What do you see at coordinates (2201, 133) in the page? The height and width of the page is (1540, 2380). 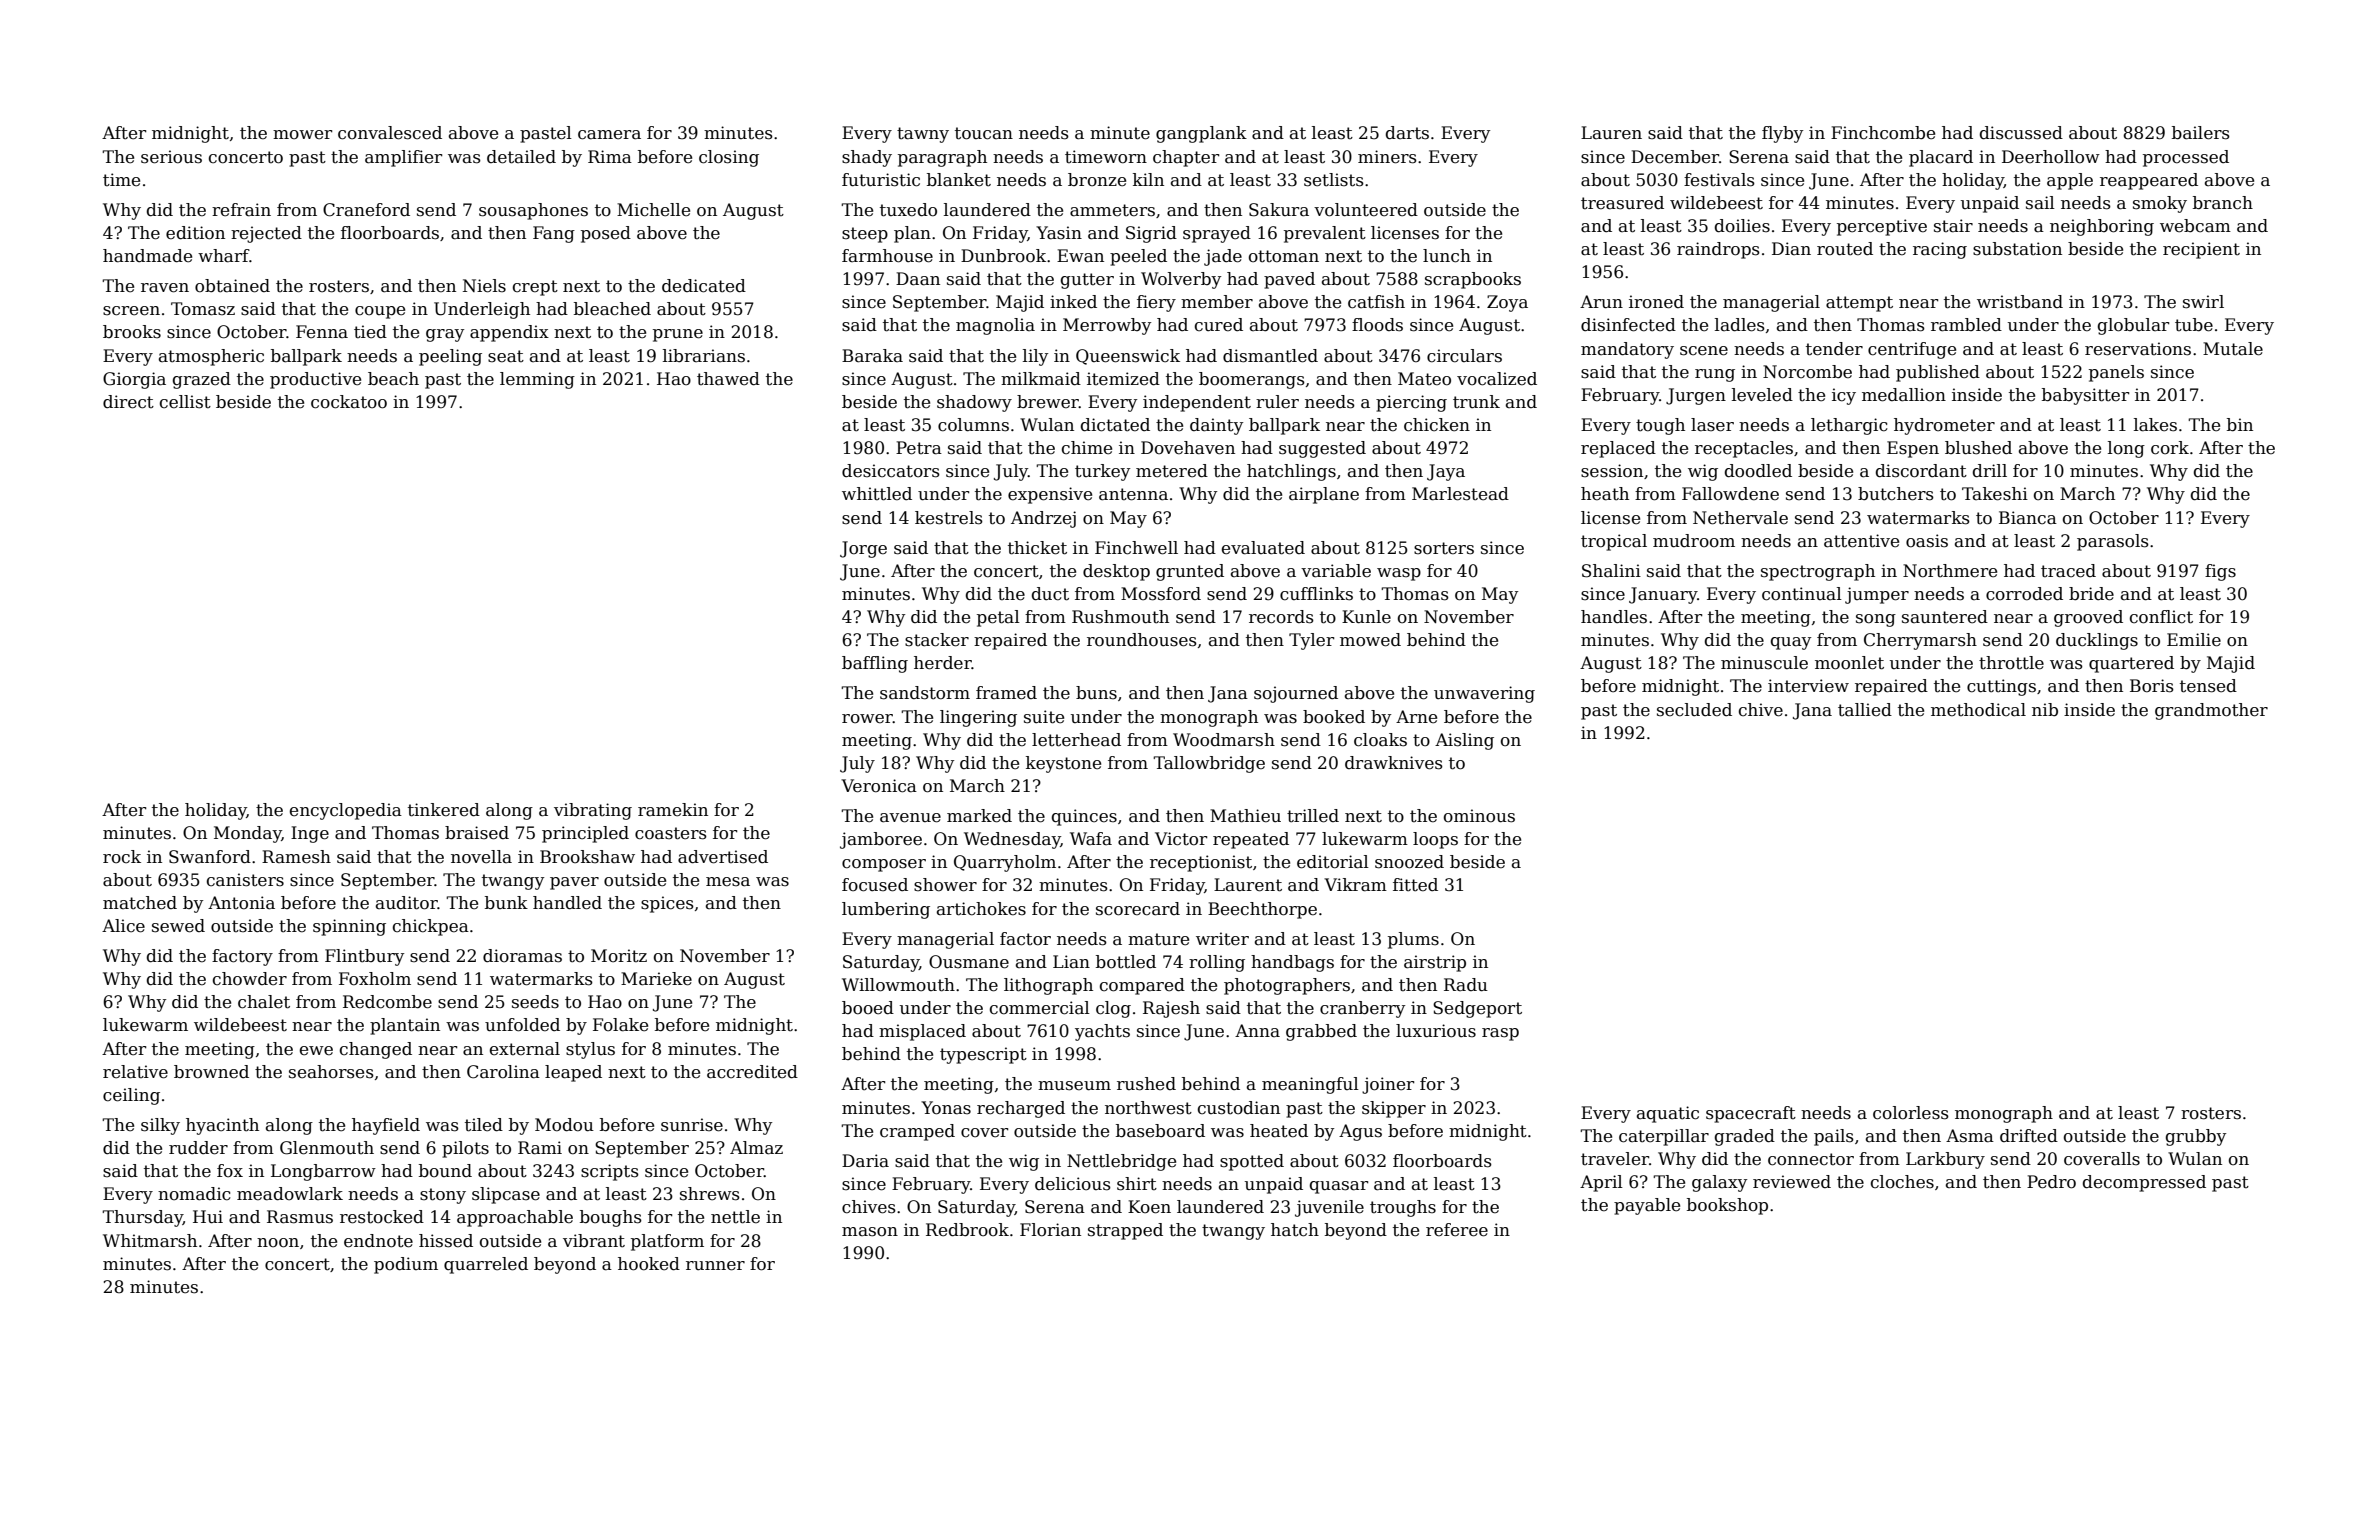 I see `bailers` at bounding box center [2201, 133].
